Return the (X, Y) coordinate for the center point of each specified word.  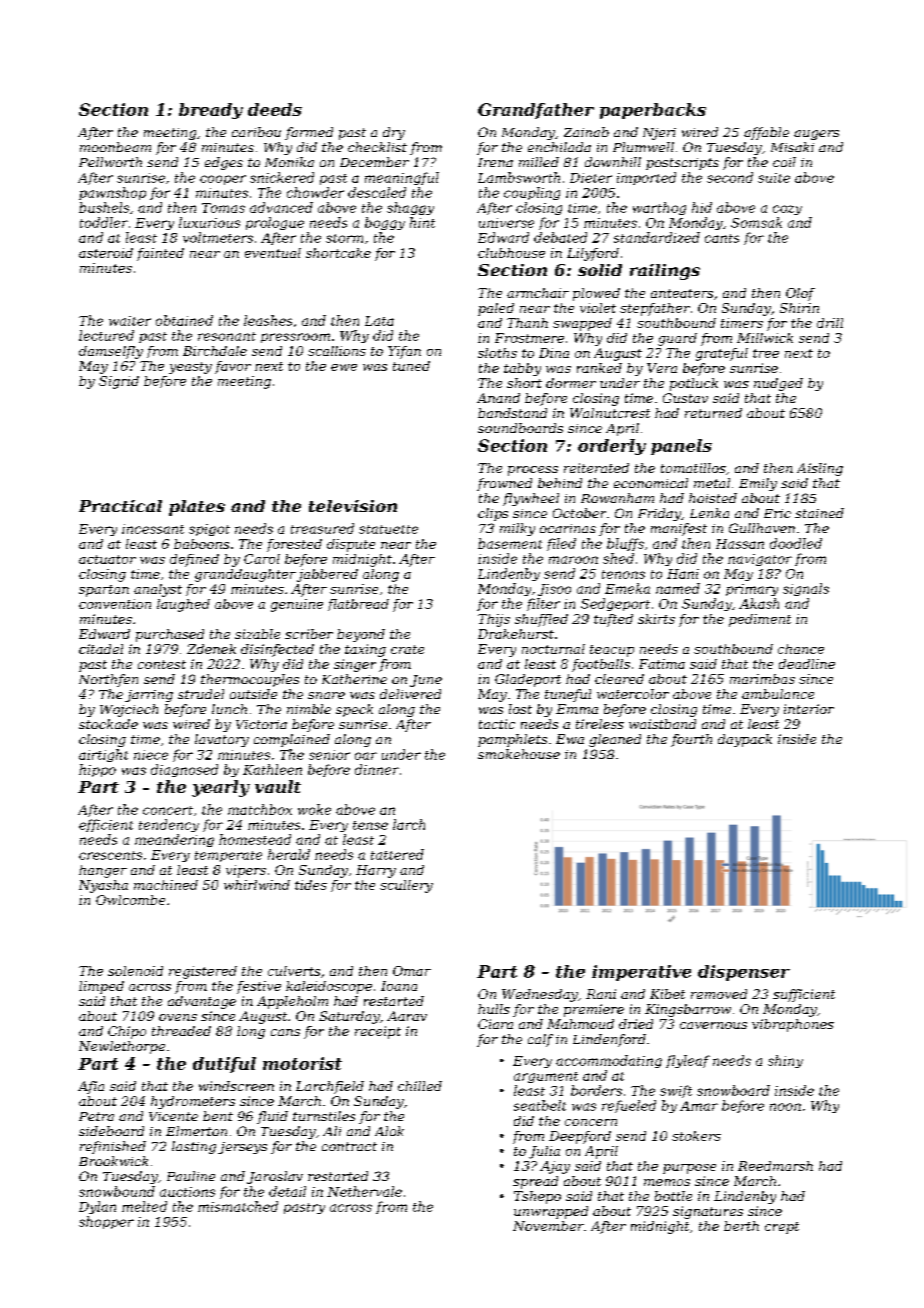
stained (819, 513)
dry (394, 133)
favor (233, 367)
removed (719, 994)
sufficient (804, 995)
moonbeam (115, 147)
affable (766, 133)
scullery (406, 886)
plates (197, 508)
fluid (272, 1117)
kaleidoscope (329, 987)
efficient (106, 825)
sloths (497, 353)
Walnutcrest (610, 413)
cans (285, 1032)
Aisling (820, 469)
